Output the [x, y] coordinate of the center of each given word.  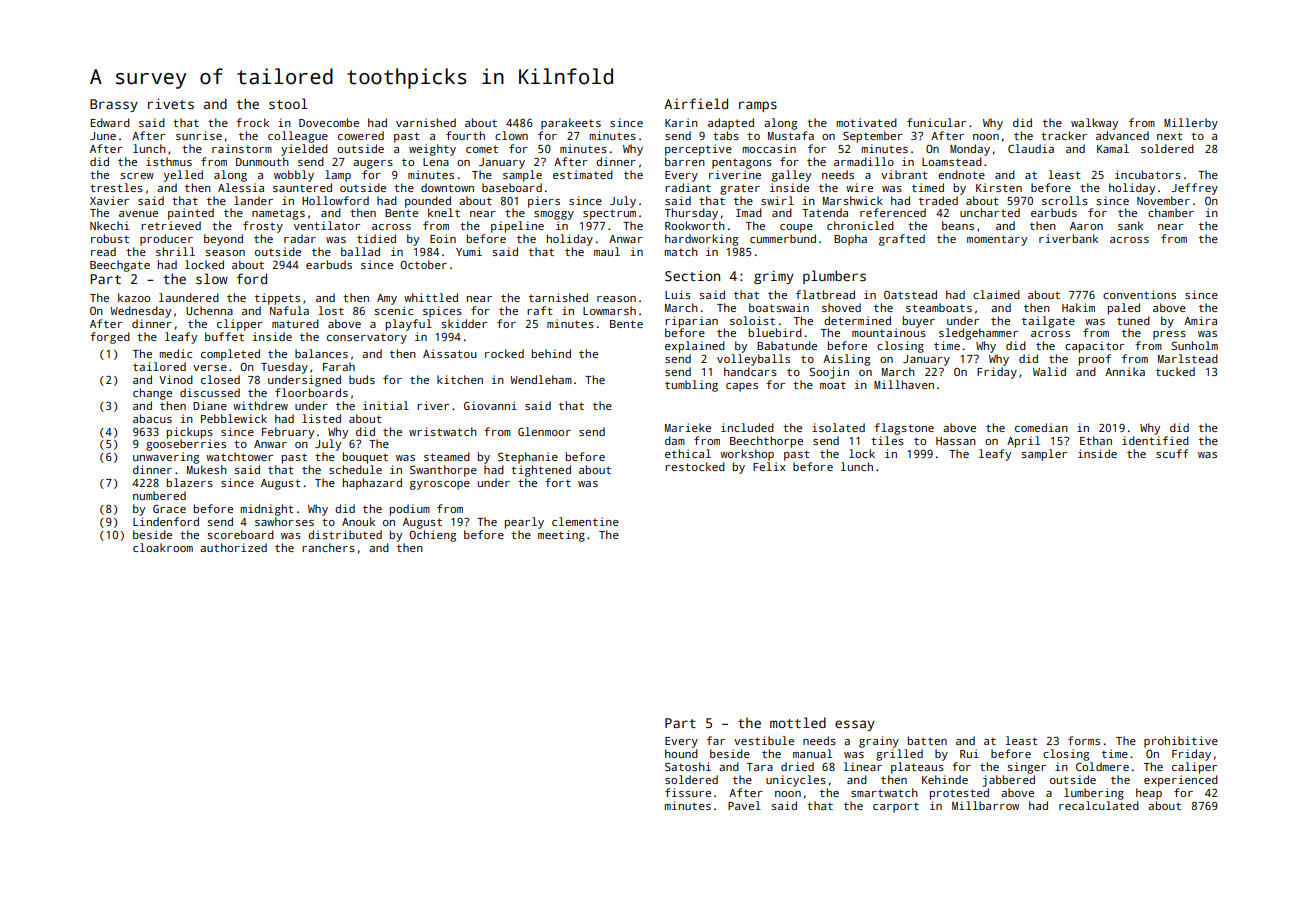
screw [137, 176]
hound [681, 753]
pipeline [517, 227]
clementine [585, 521]
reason [616, 299]
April [1023, 442]
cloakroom [163, 547]
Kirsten [999, 187]
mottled [798, 722]
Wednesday [140, 312]
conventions [1139, 294]
